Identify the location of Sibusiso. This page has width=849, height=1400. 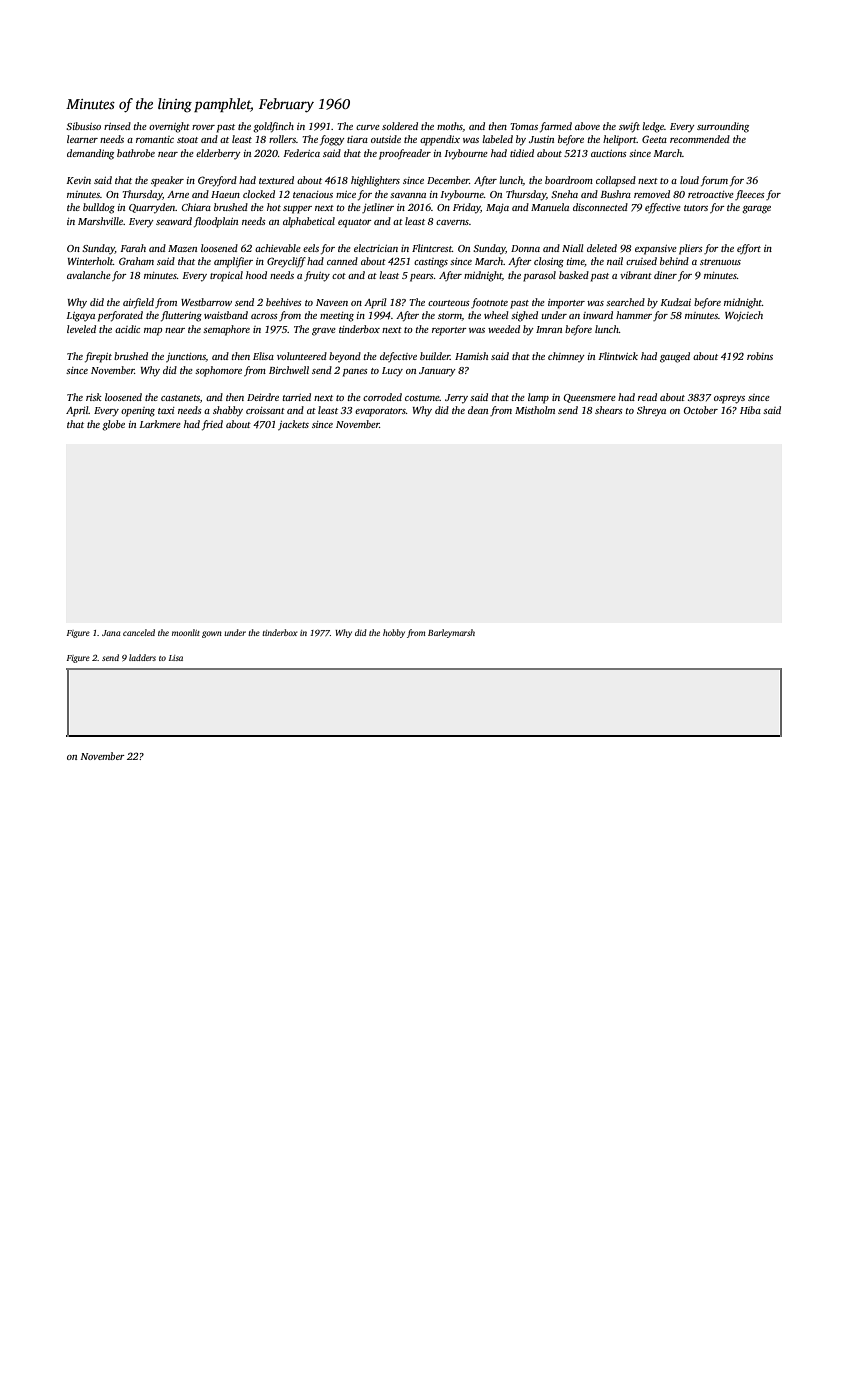
(83, 126).
